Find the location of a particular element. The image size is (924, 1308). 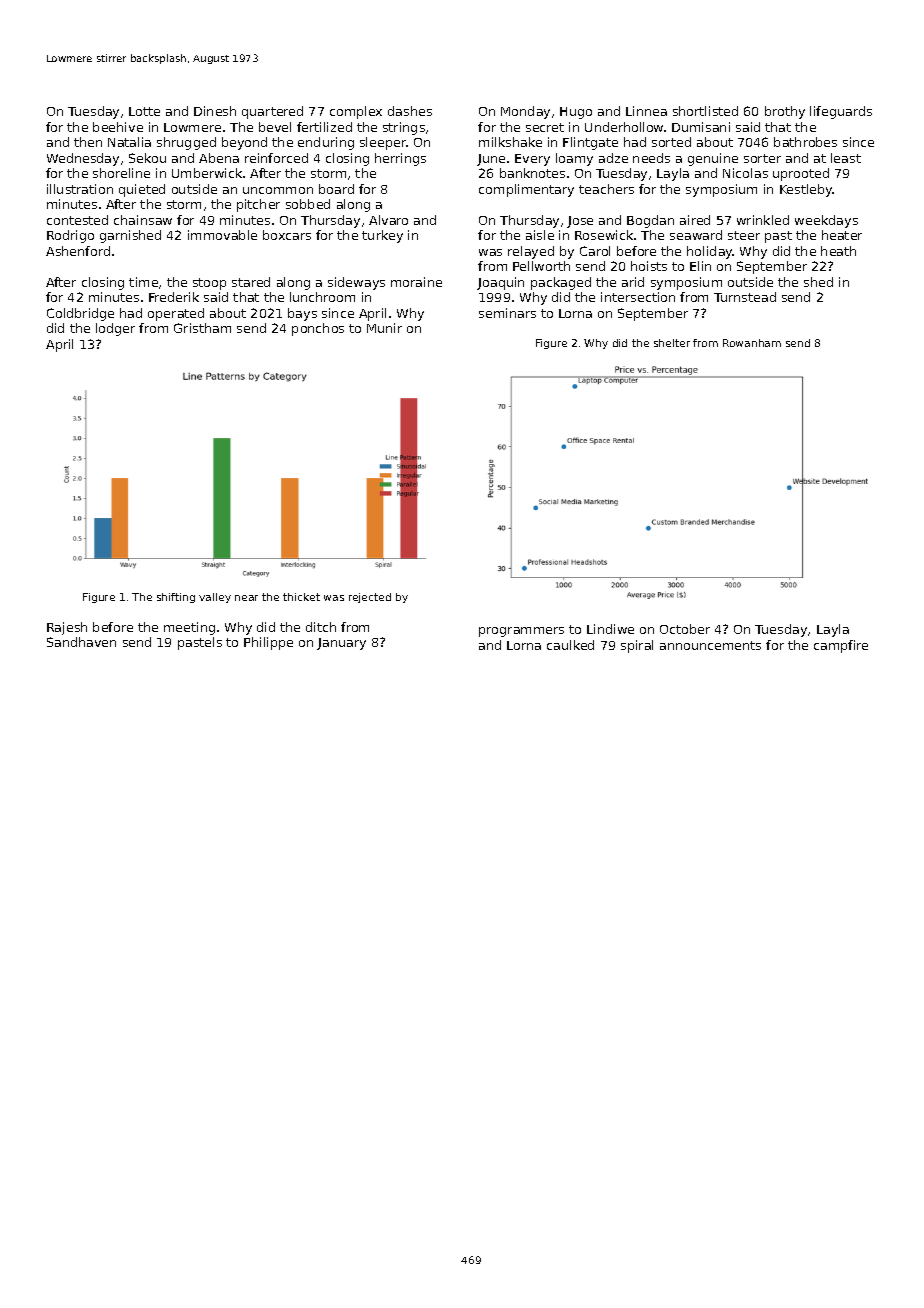

Coldbridge is located at coordinates (80, 314).
